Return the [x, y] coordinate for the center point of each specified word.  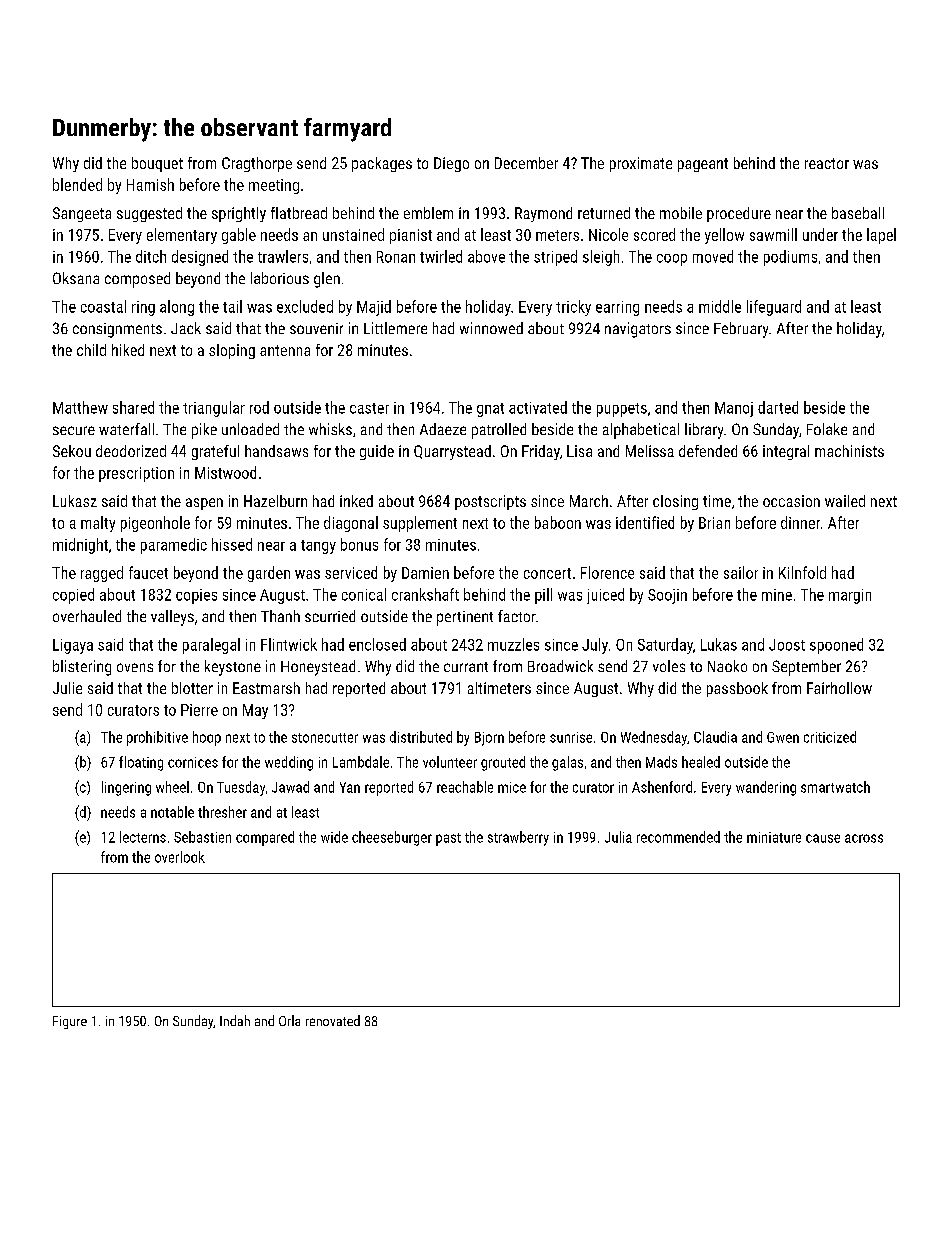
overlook [180, 857]
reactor [827, 163]
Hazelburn [275, 501]
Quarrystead [452, 452]
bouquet [157, 164]
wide [334, 837]
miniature [774, 837]
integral [786, 452]
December [526, 163]
